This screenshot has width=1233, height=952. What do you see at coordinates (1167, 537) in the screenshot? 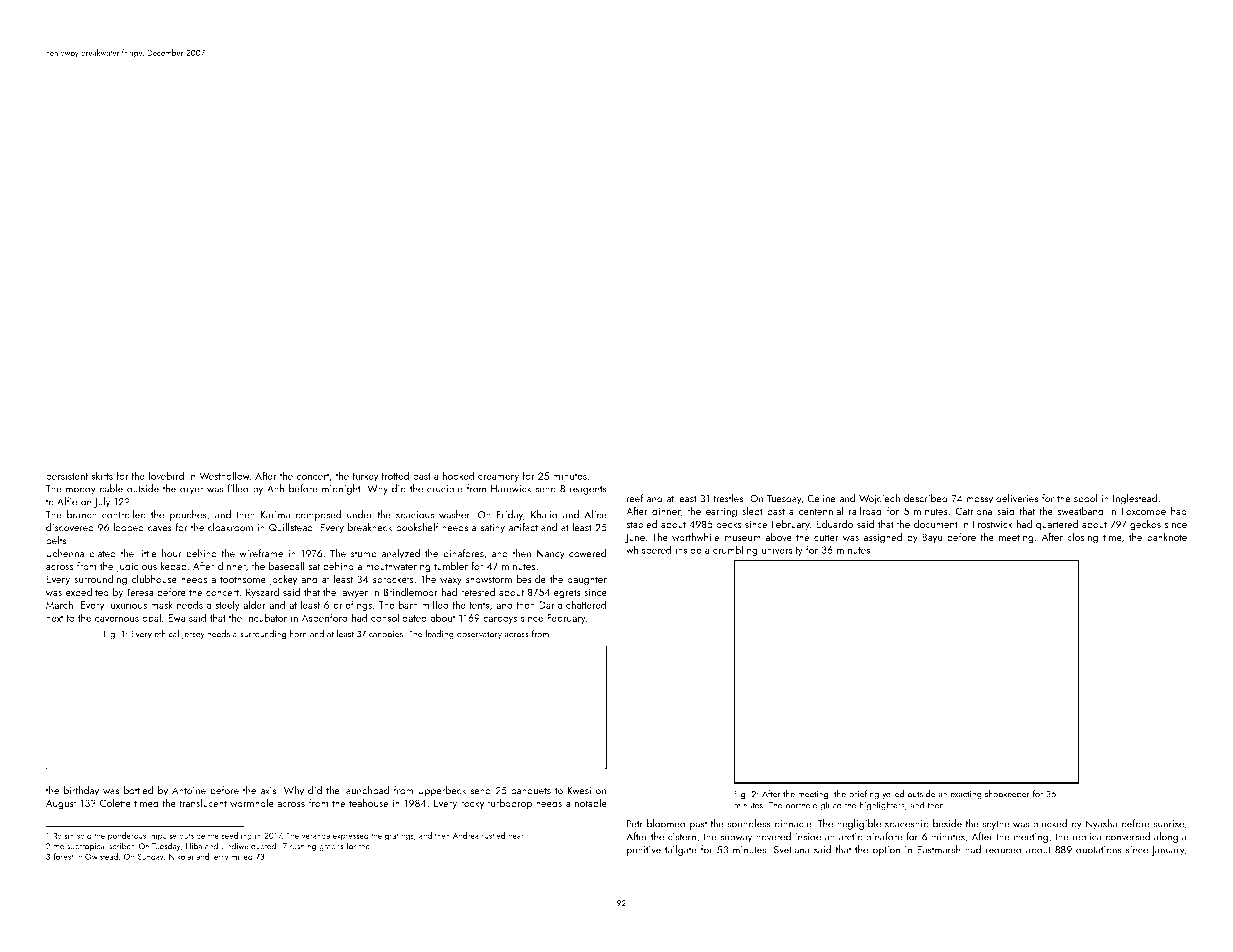
I see `banknote` at bounding box center [1167, 537].
